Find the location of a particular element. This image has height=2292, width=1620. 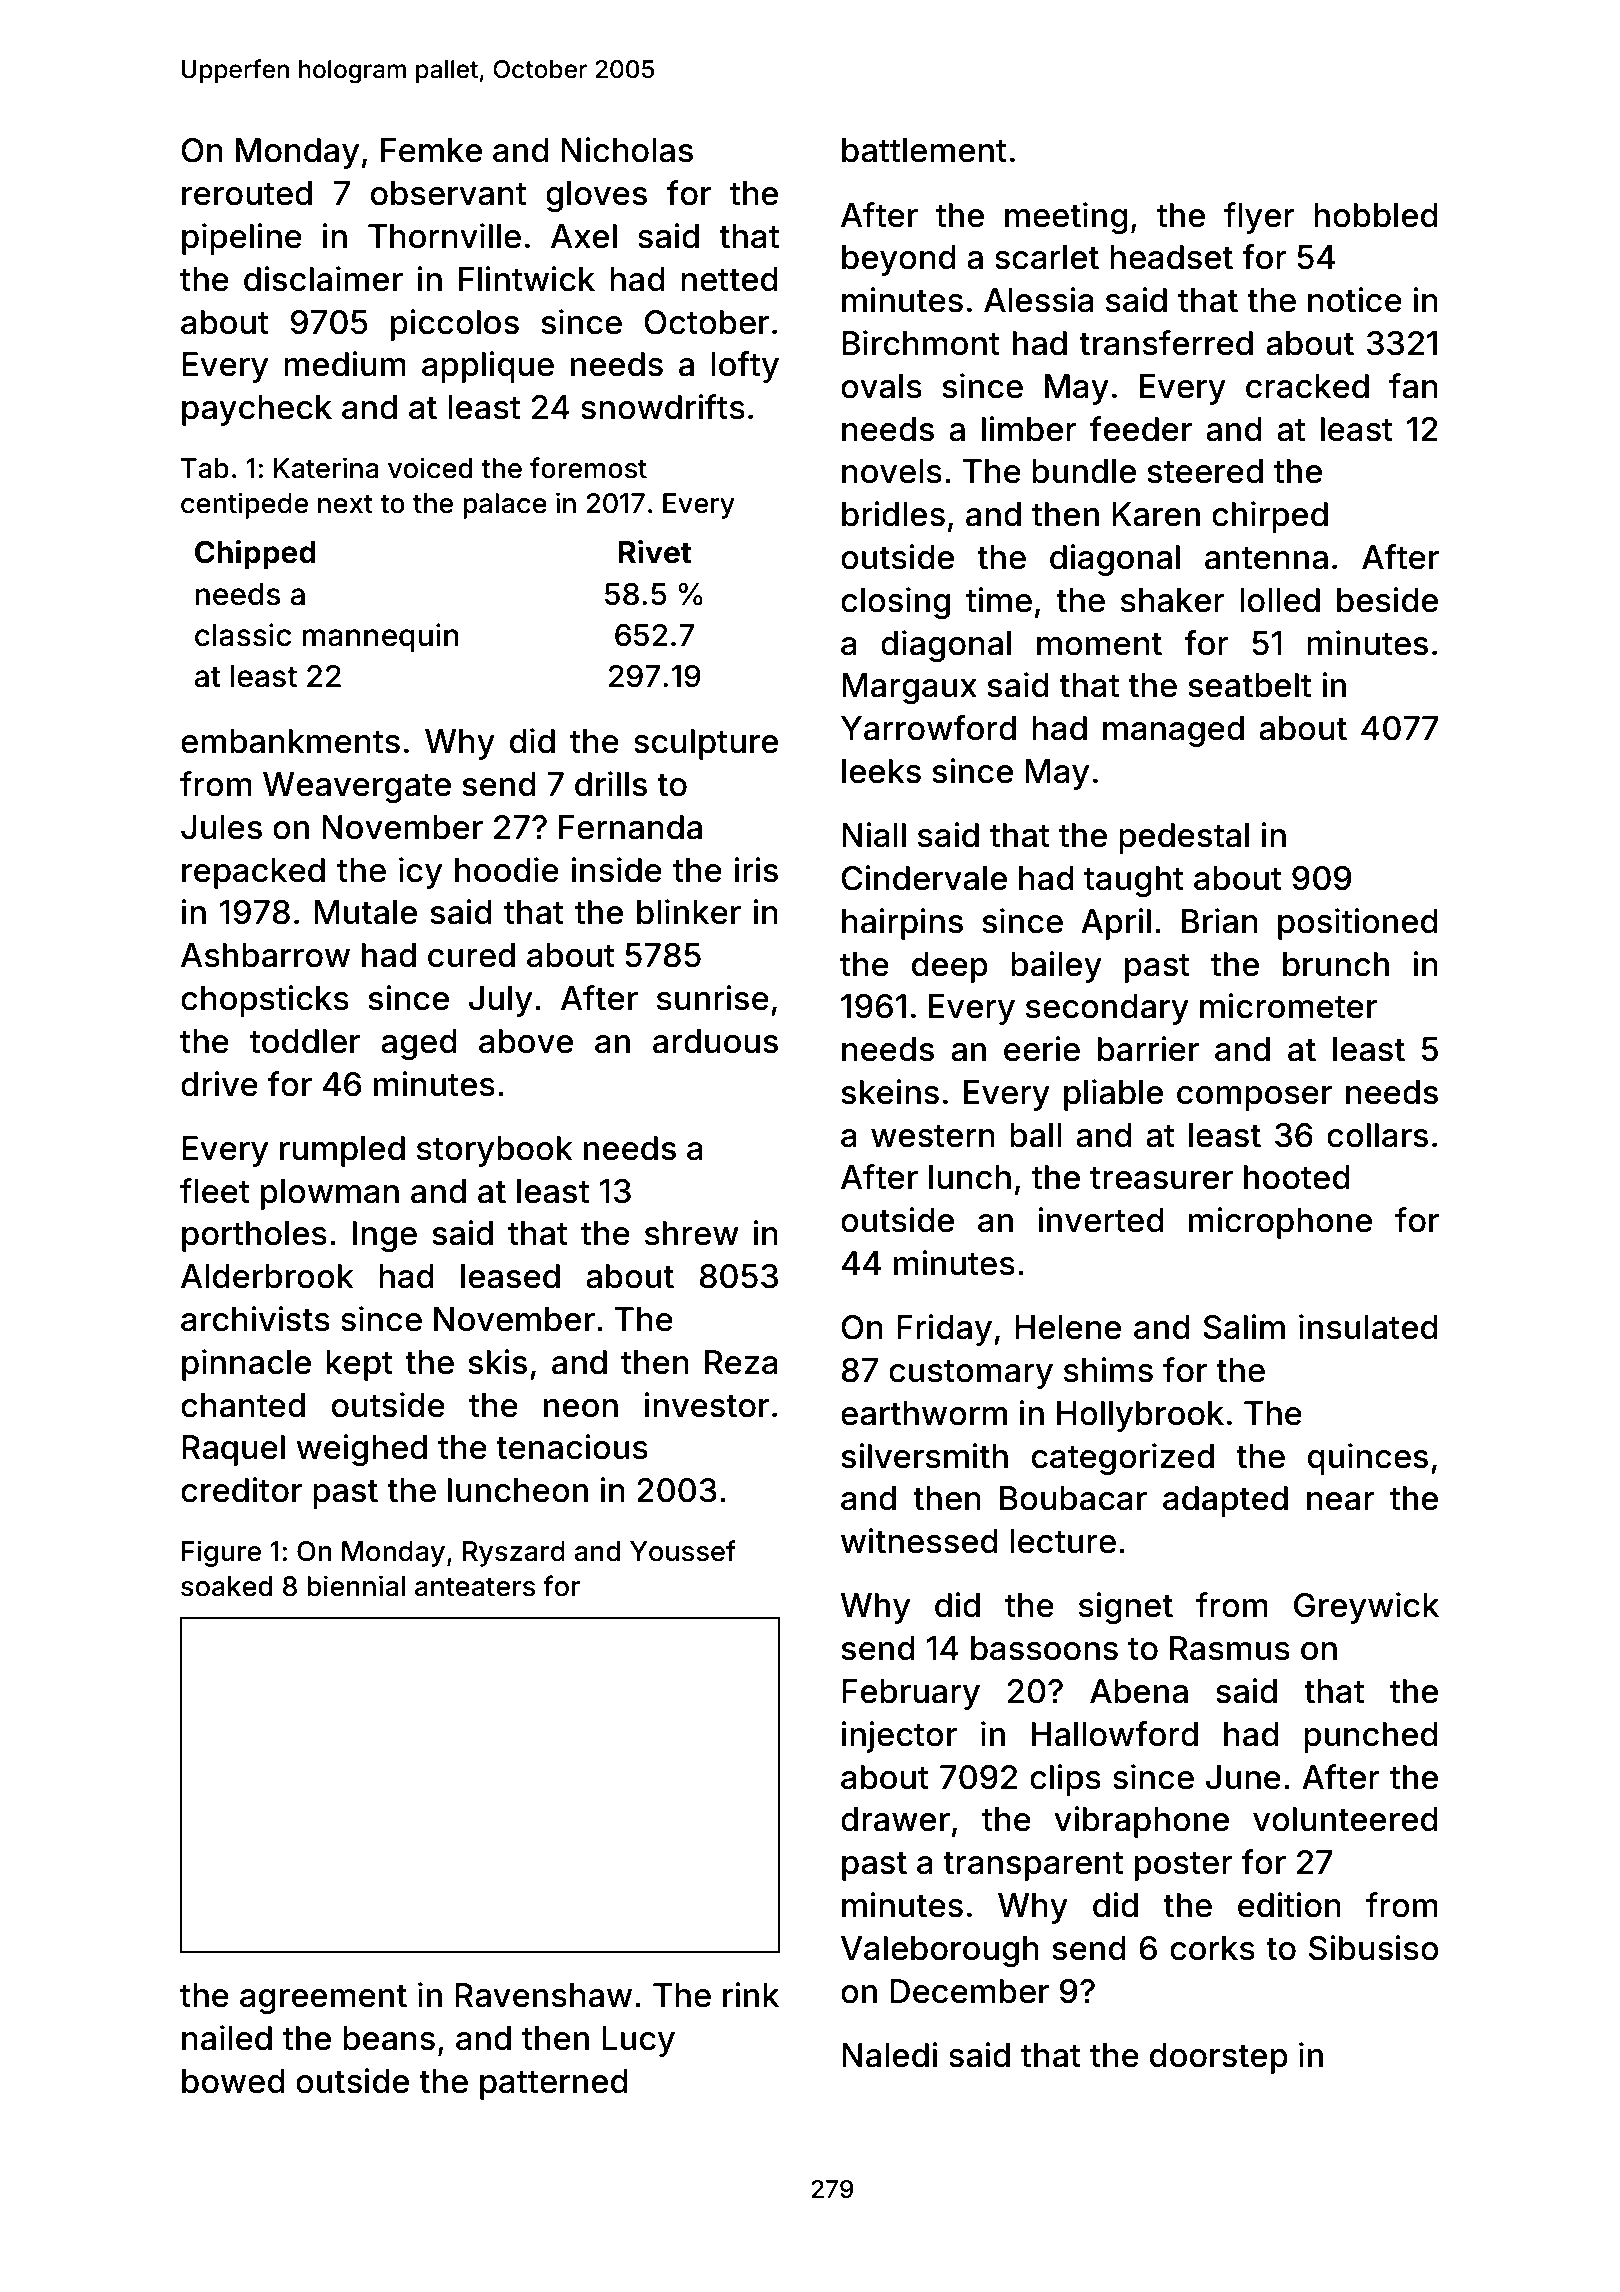

above is located at coordinates (526, 1041).
